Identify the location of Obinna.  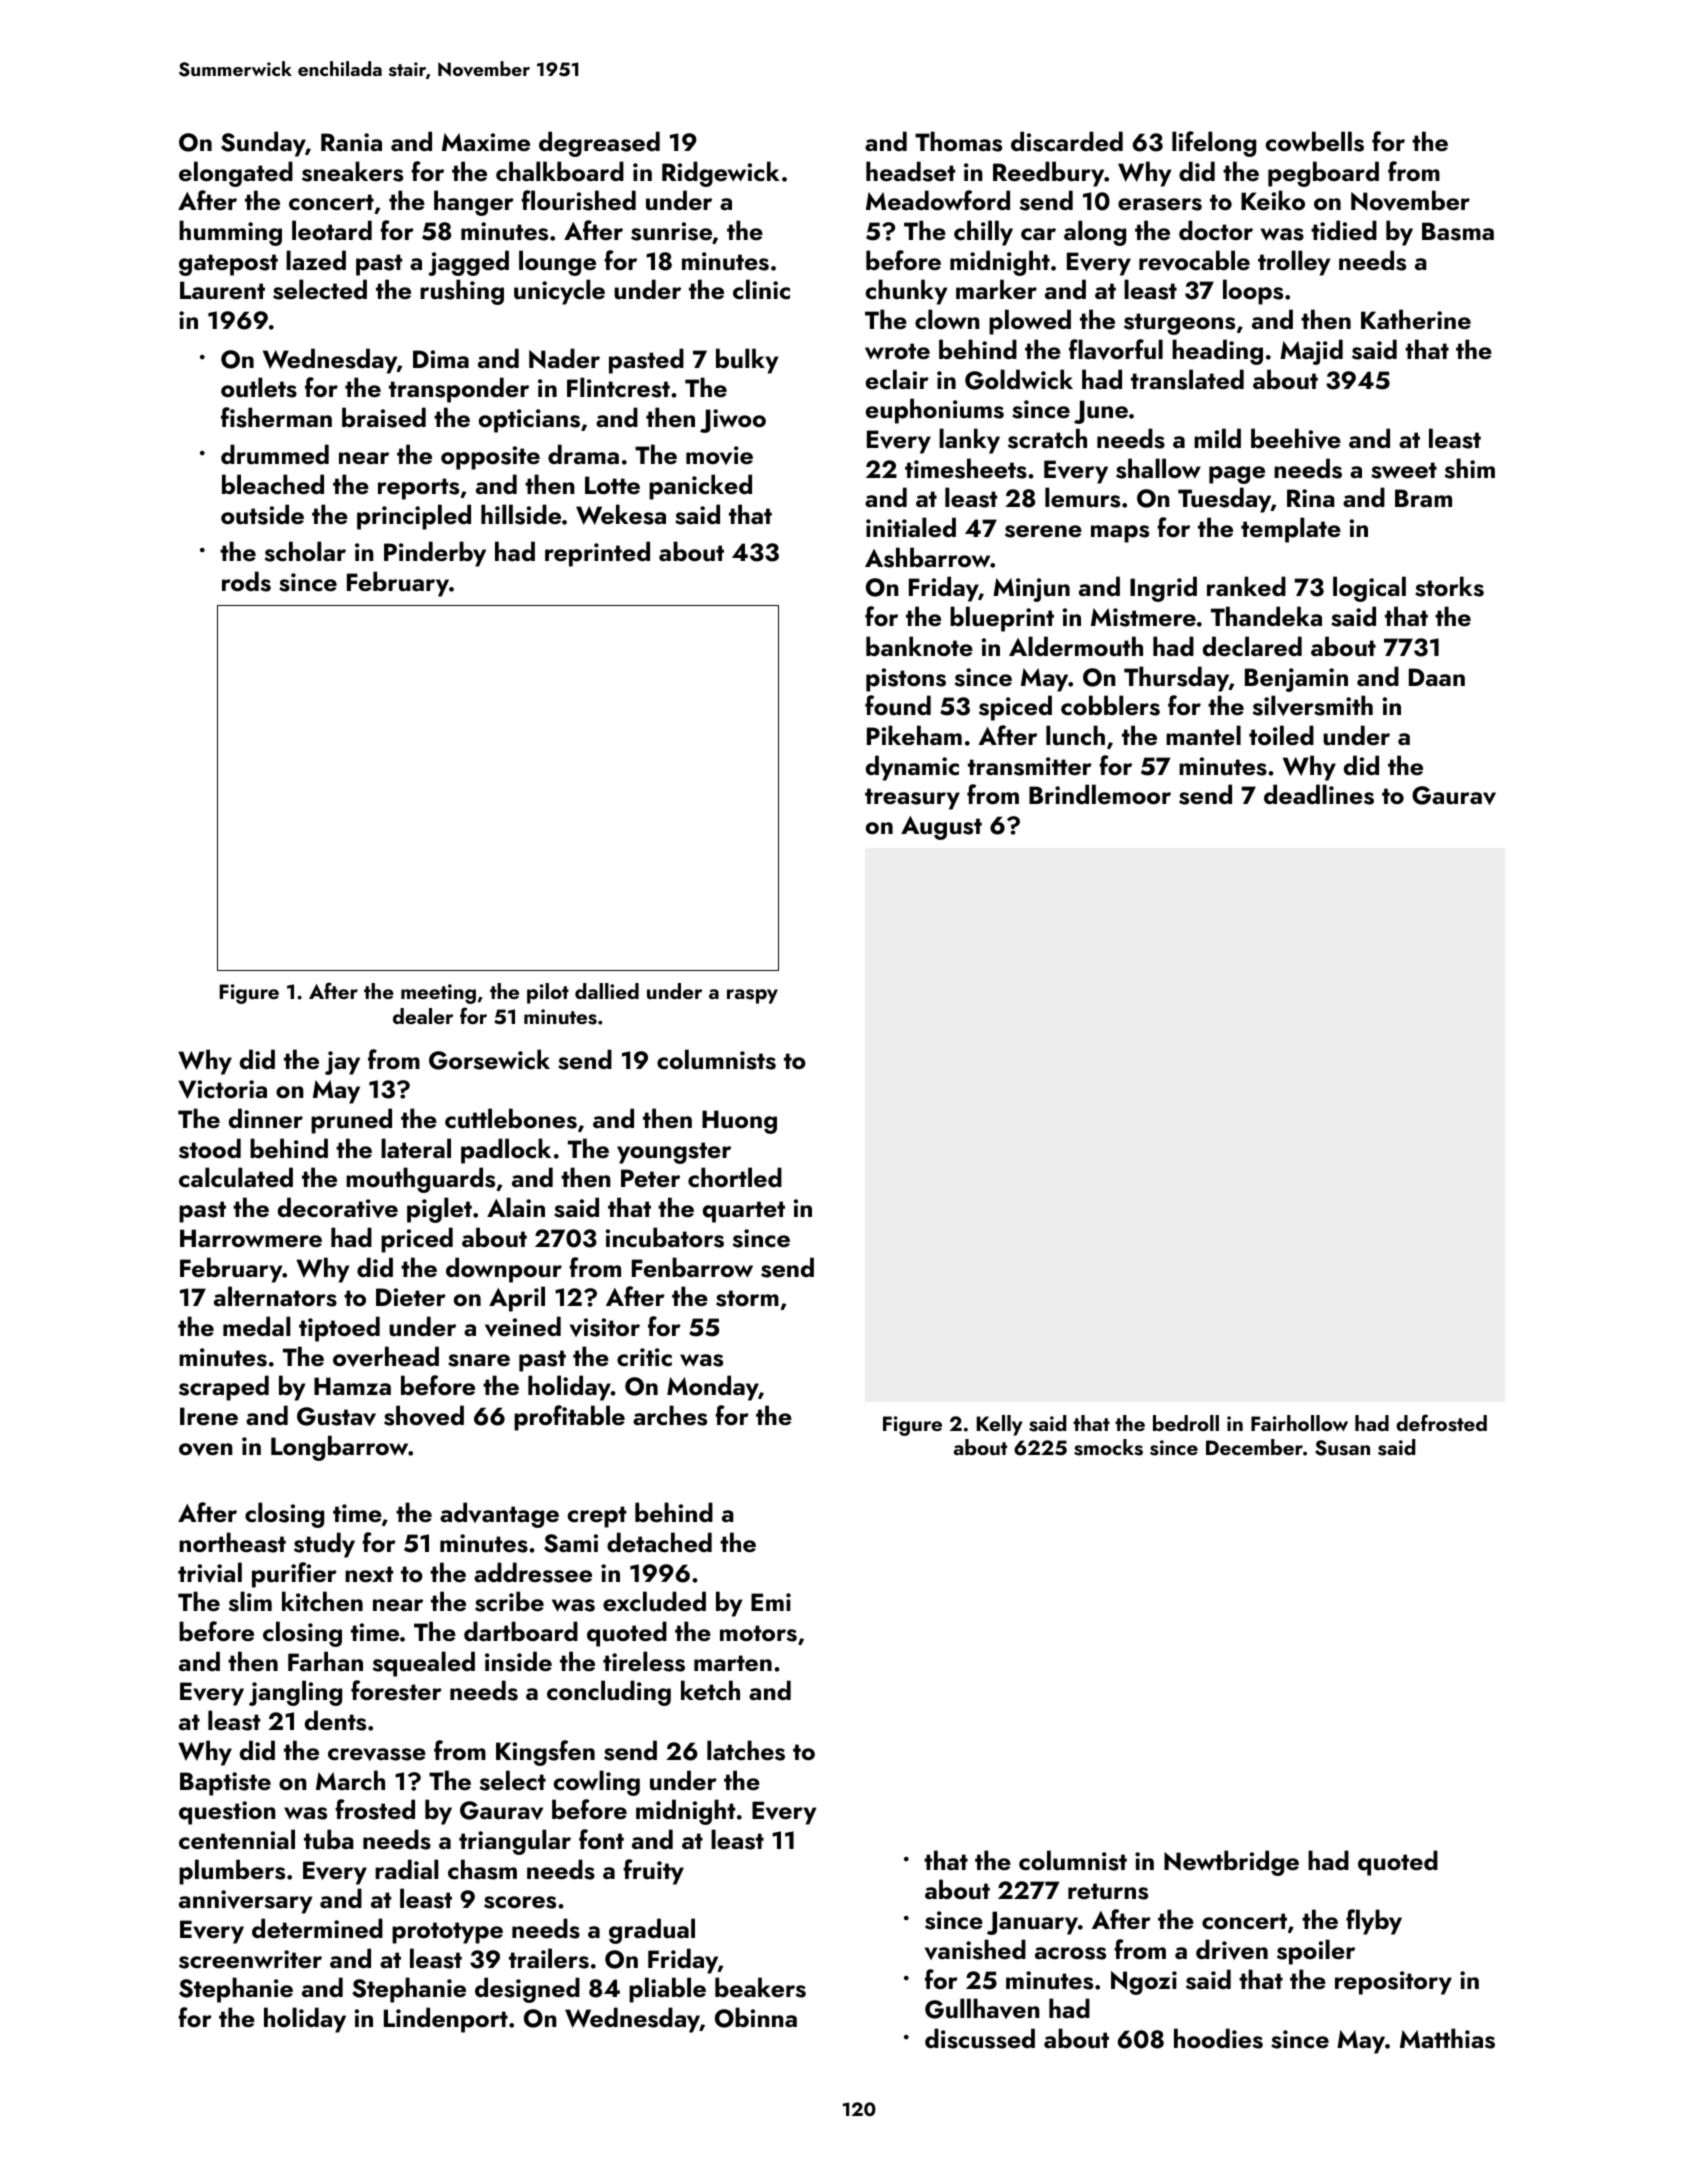
(756, 2017).
